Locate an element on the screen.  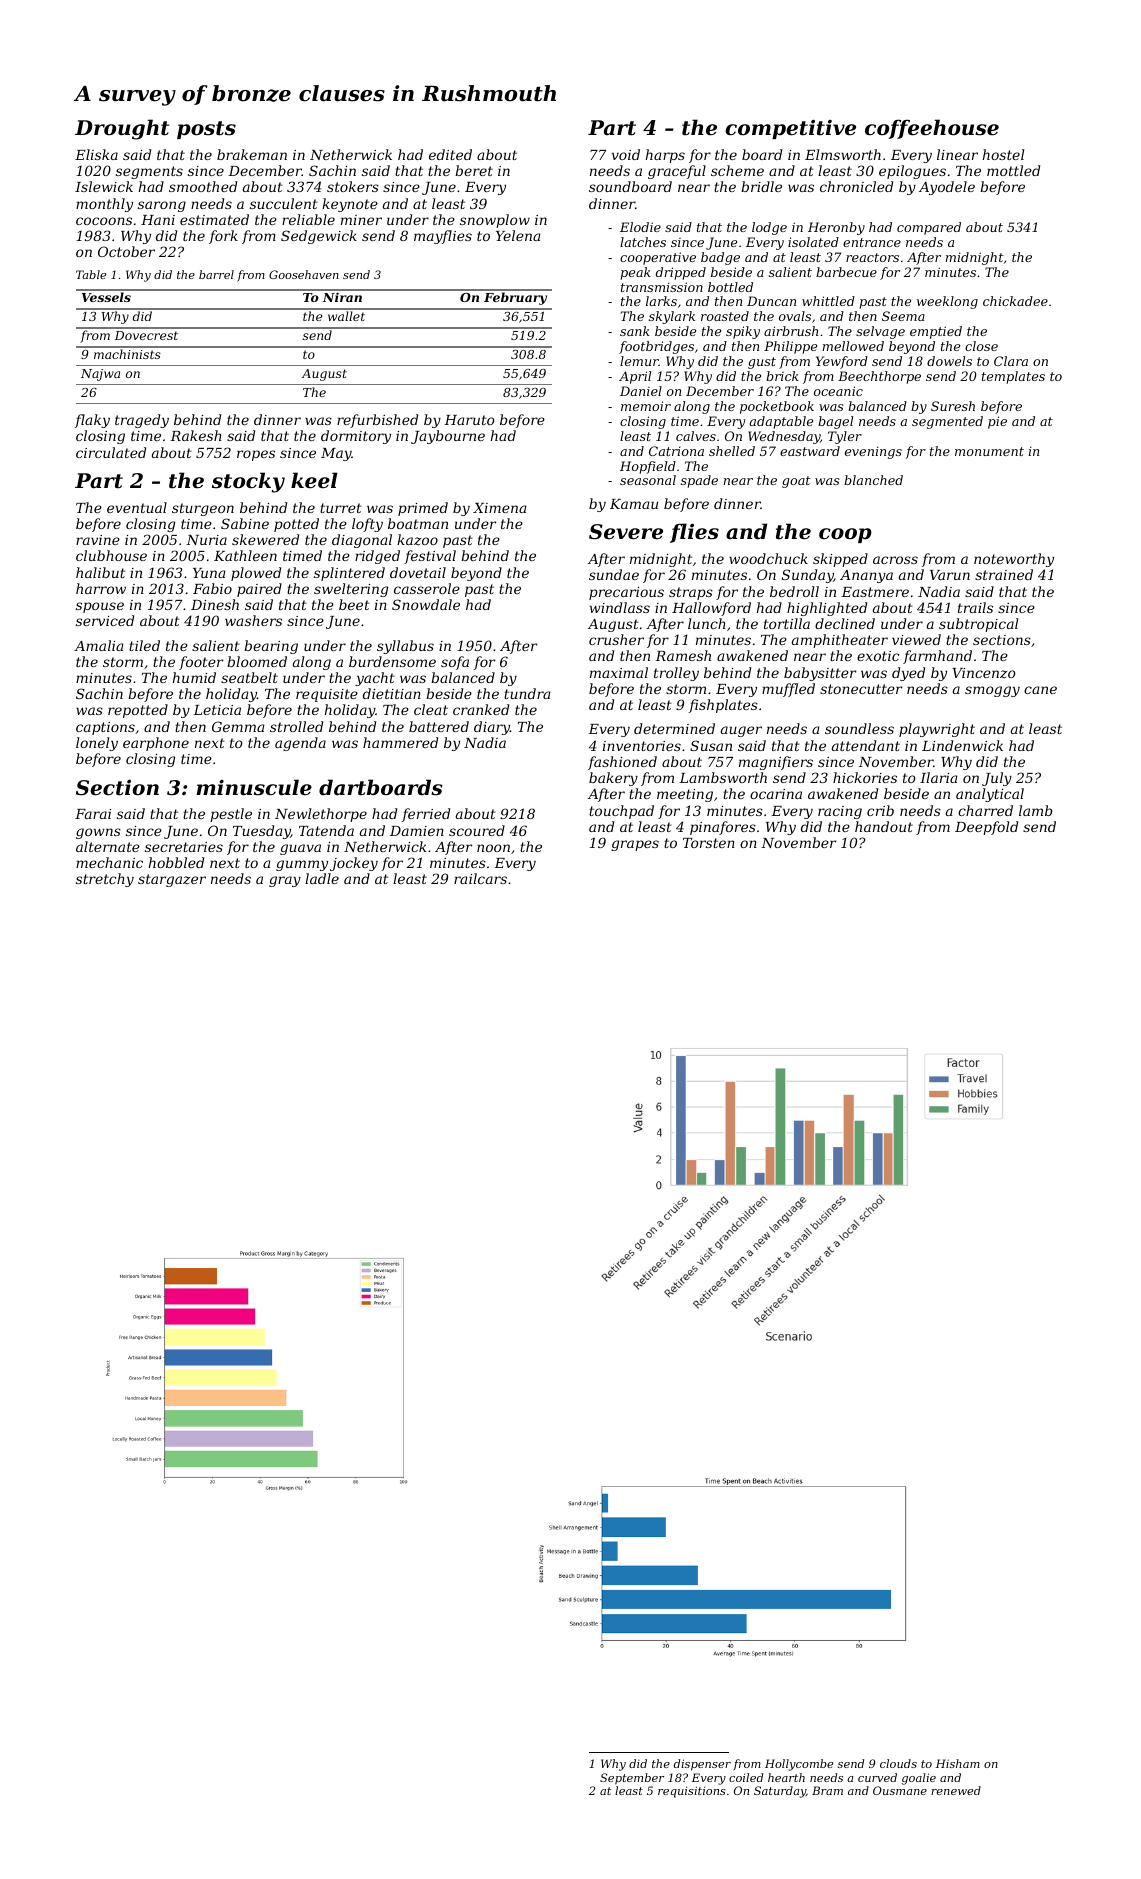
close is located at coordinates (981, 346).
